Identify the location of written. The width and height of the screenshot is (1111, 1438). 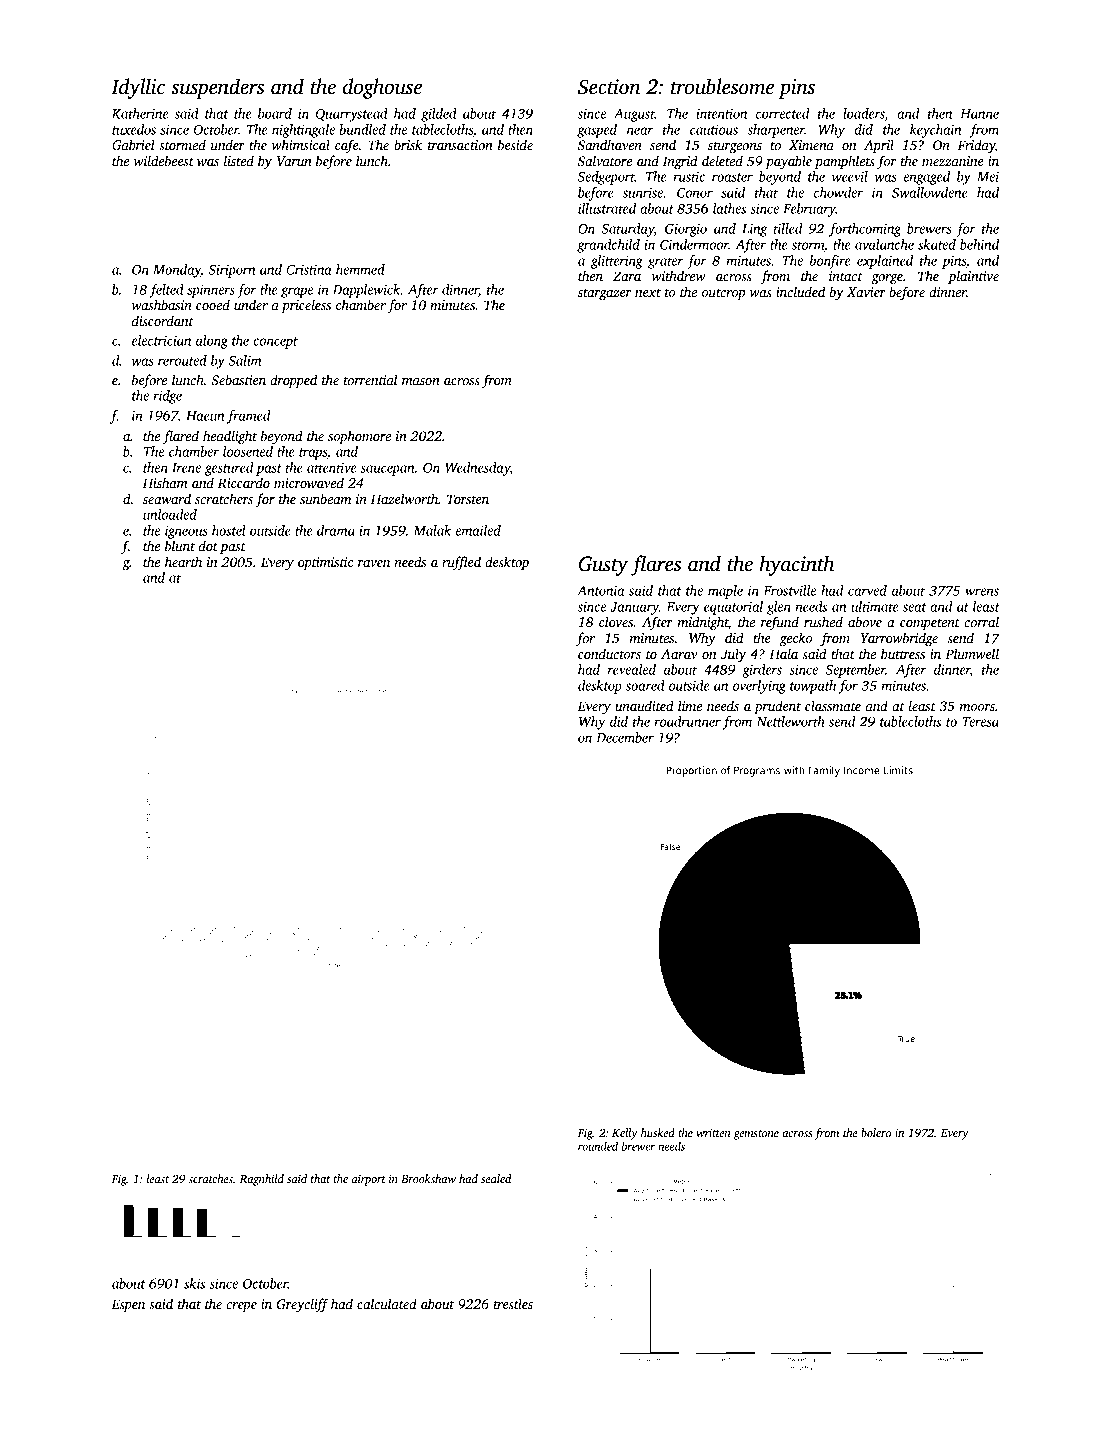
(713, 1133).
